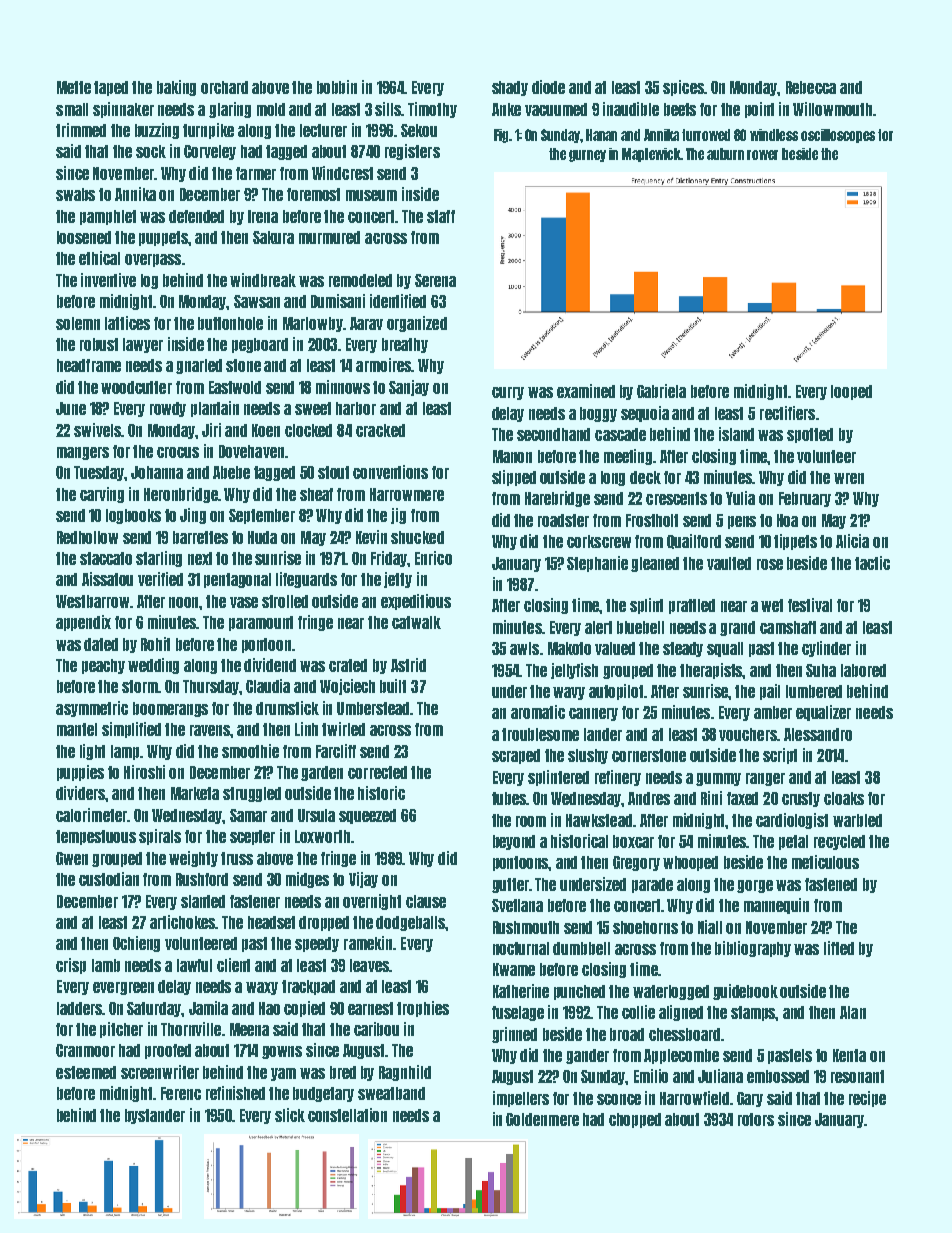 Image resolution: width=952 pixels, height=1233 pixels. I want to click on orchard, so click(224, 87).
